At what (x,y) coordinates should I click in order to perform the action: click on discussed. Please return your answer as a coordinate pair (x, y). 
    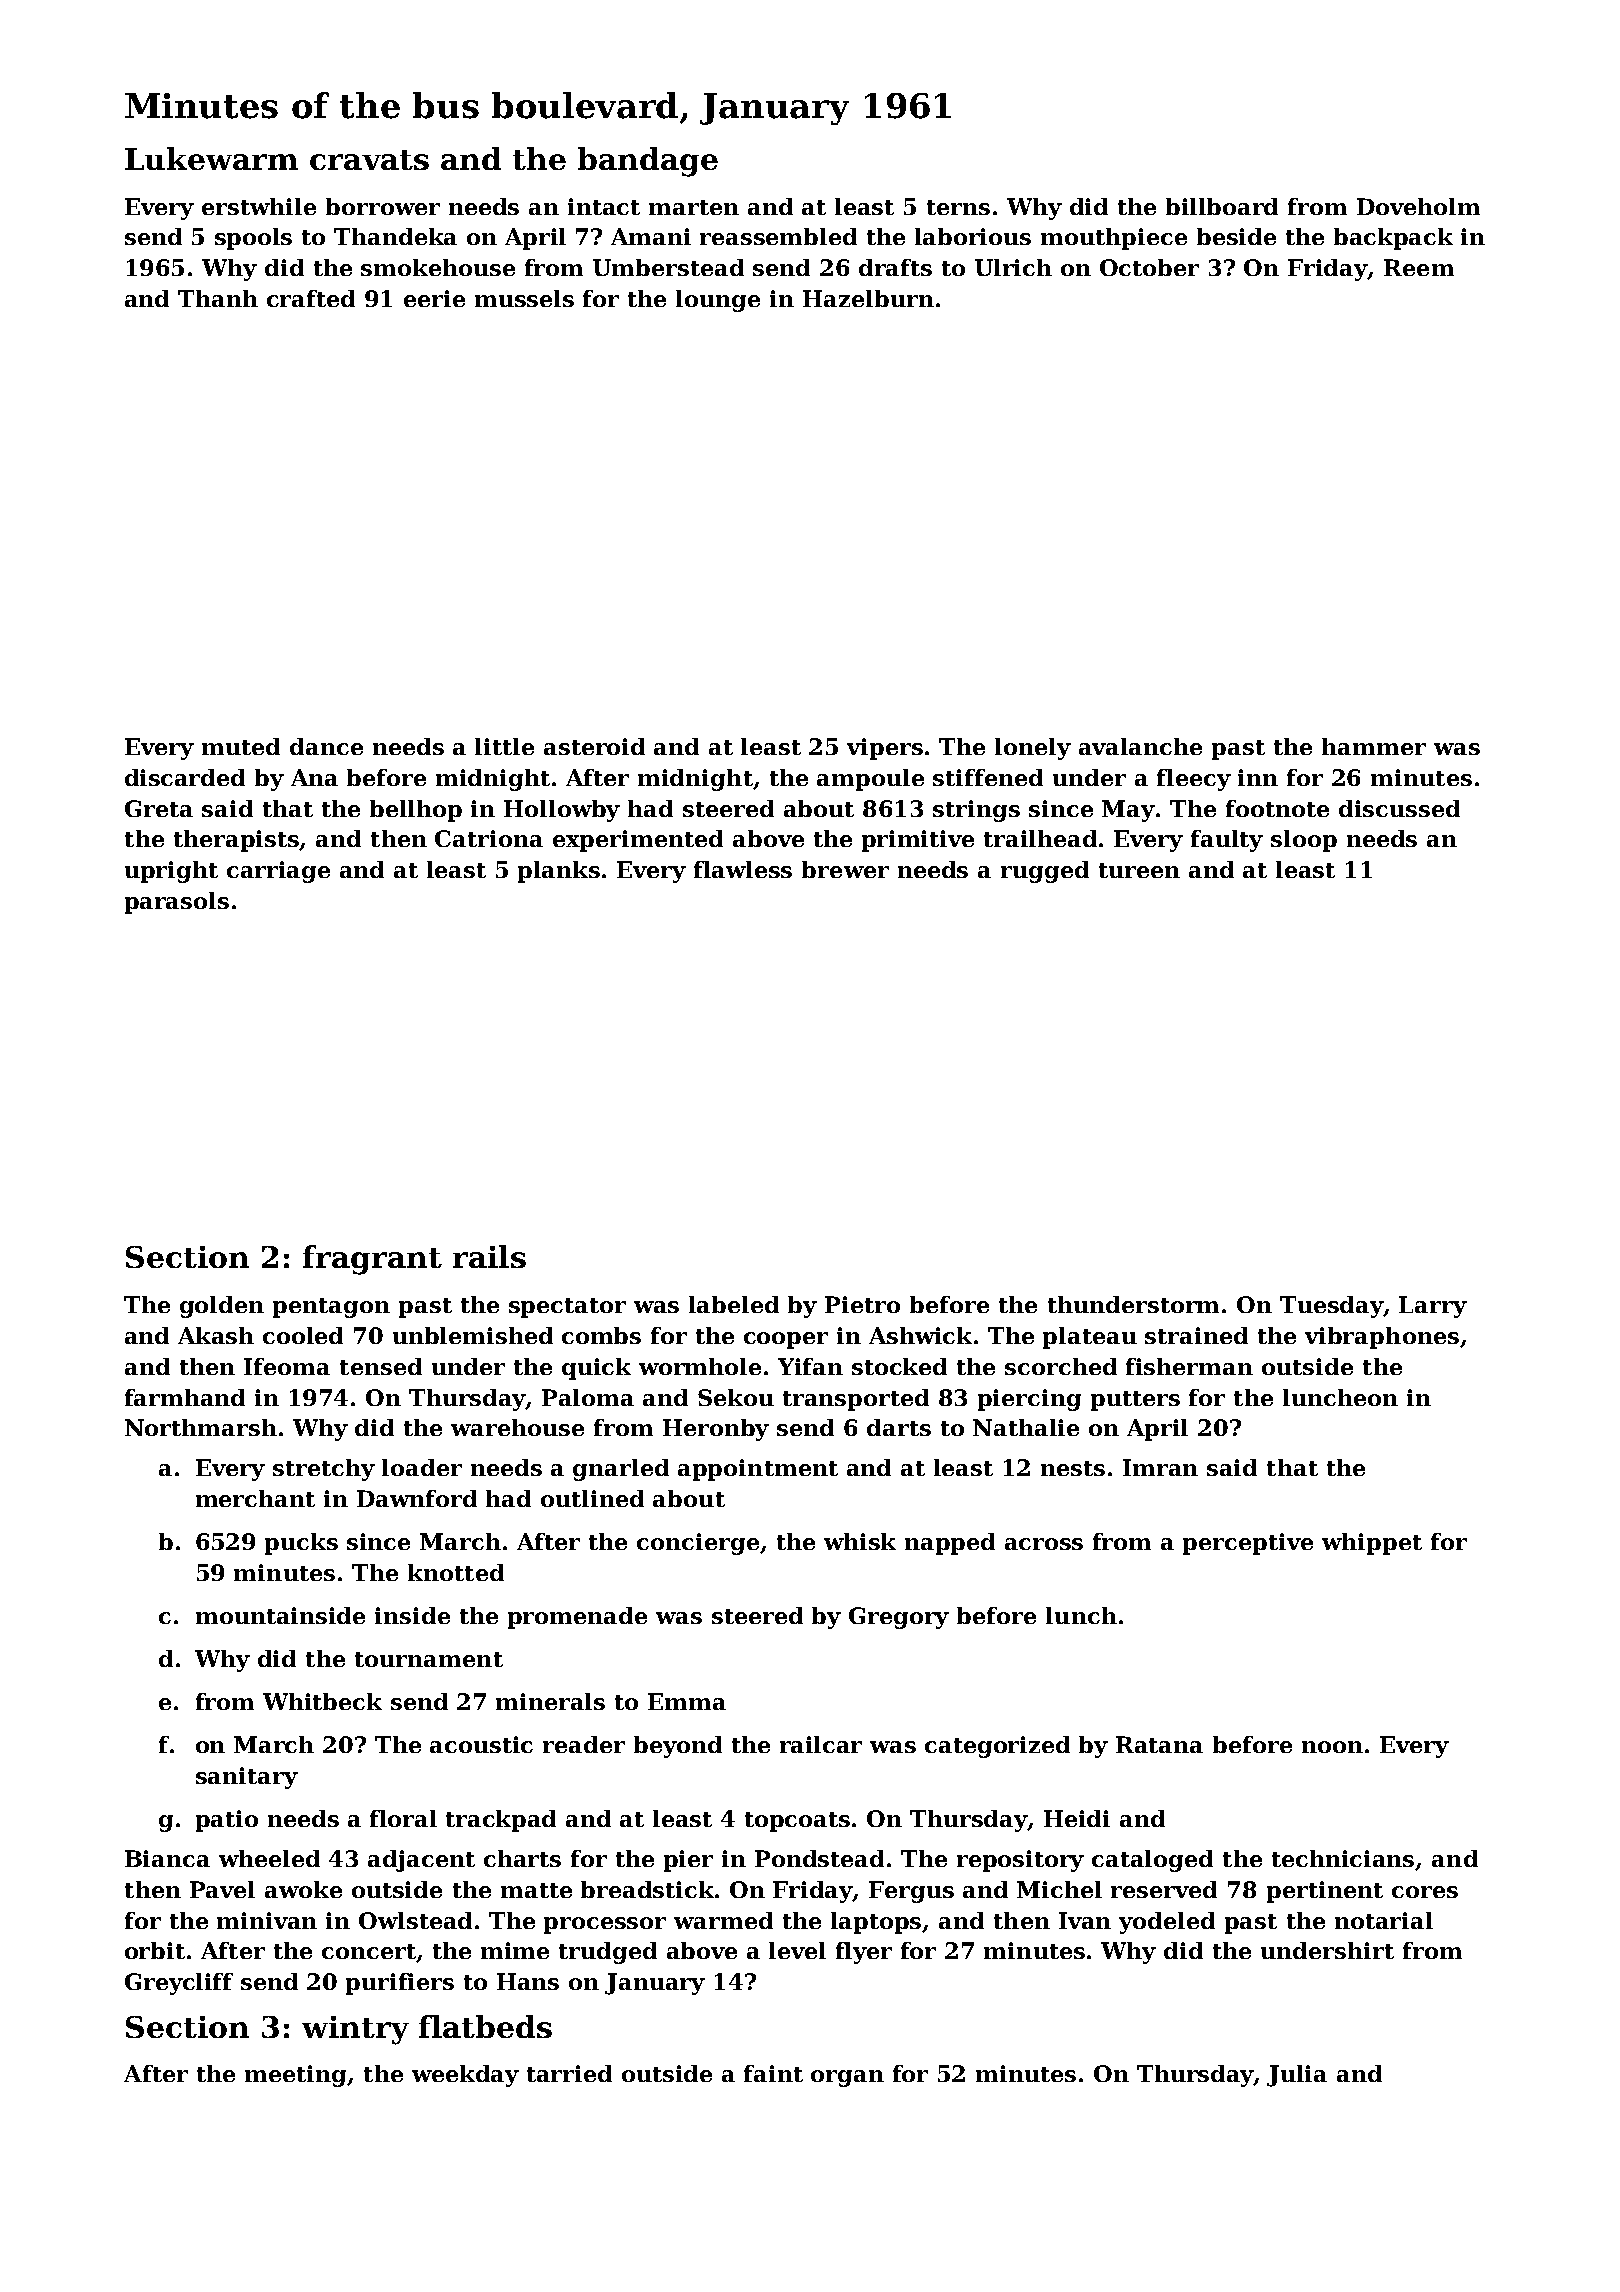
    Looking at the image, I should click on (1399, 808).
